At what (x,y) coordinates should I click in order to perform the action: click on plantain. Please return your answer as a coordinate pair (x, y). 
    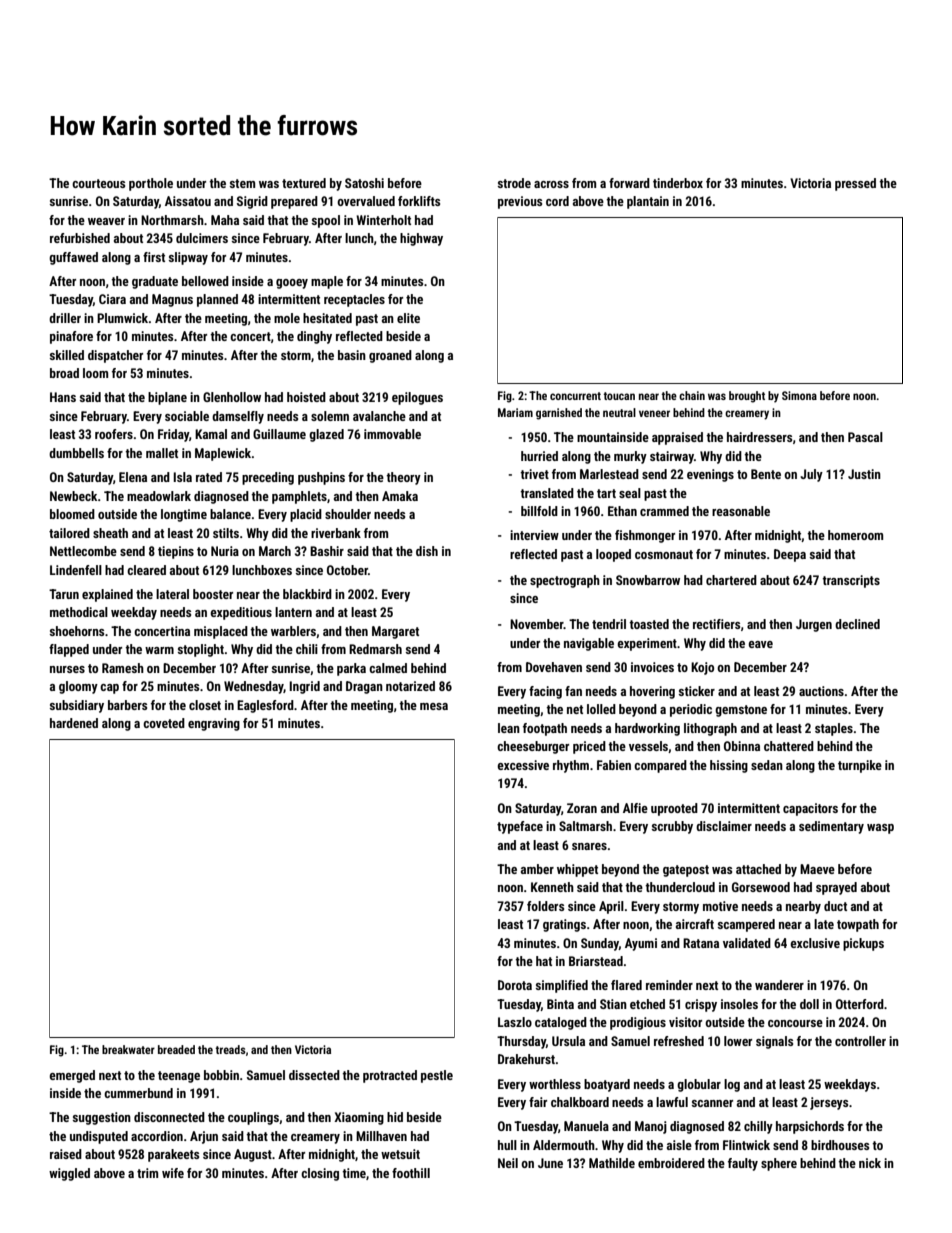
    Looking at the image, I should click on (648, 202).
